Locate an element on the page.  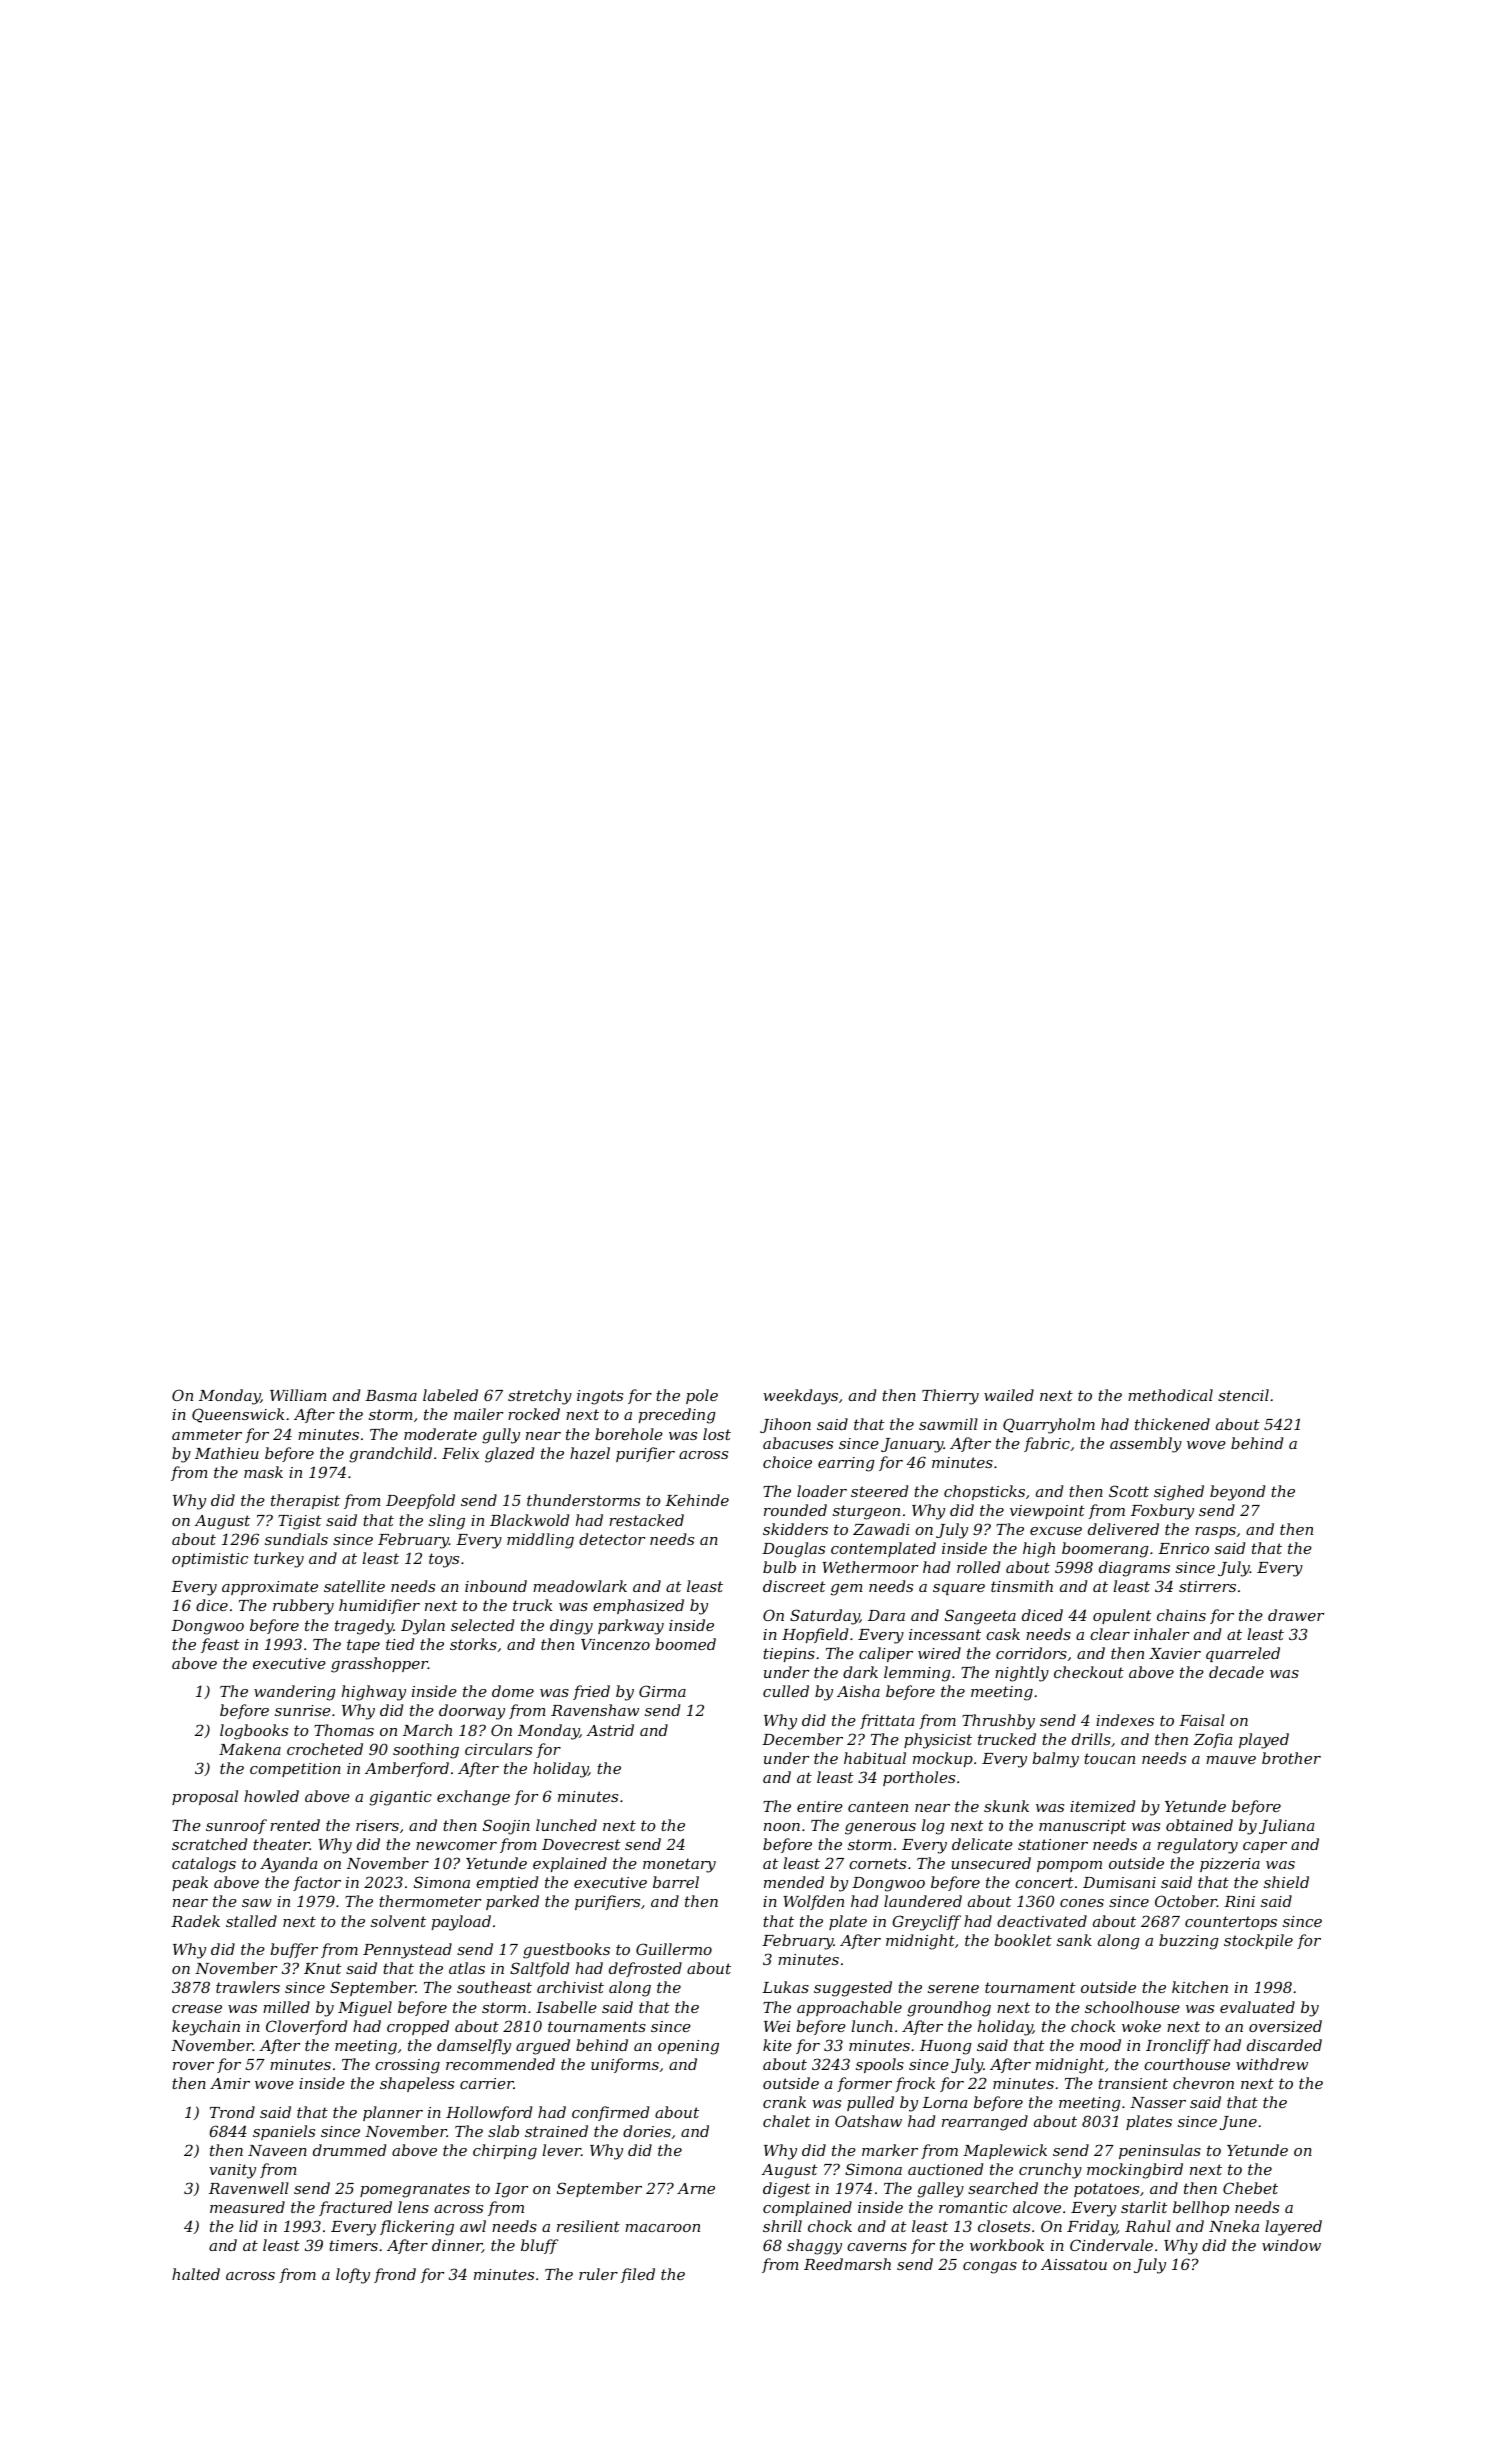
grandchild is located at coordinates (390, 1455).
